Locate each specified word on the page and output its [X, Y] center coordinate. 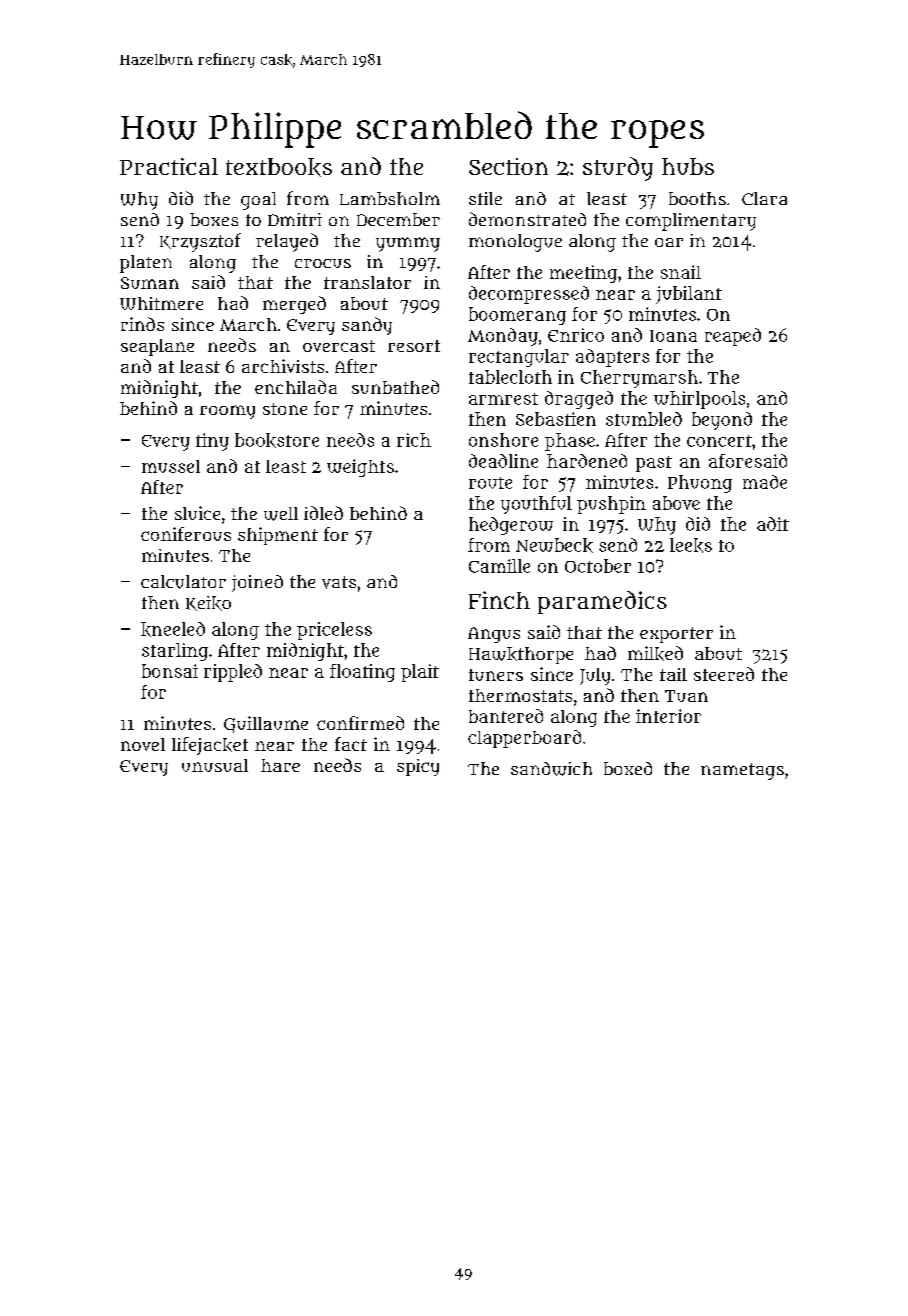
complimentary [691, 222]
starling [175, 652]
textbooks [279, 167]
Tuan [686, 696]
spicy [418, 767]
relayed [287, 242]
